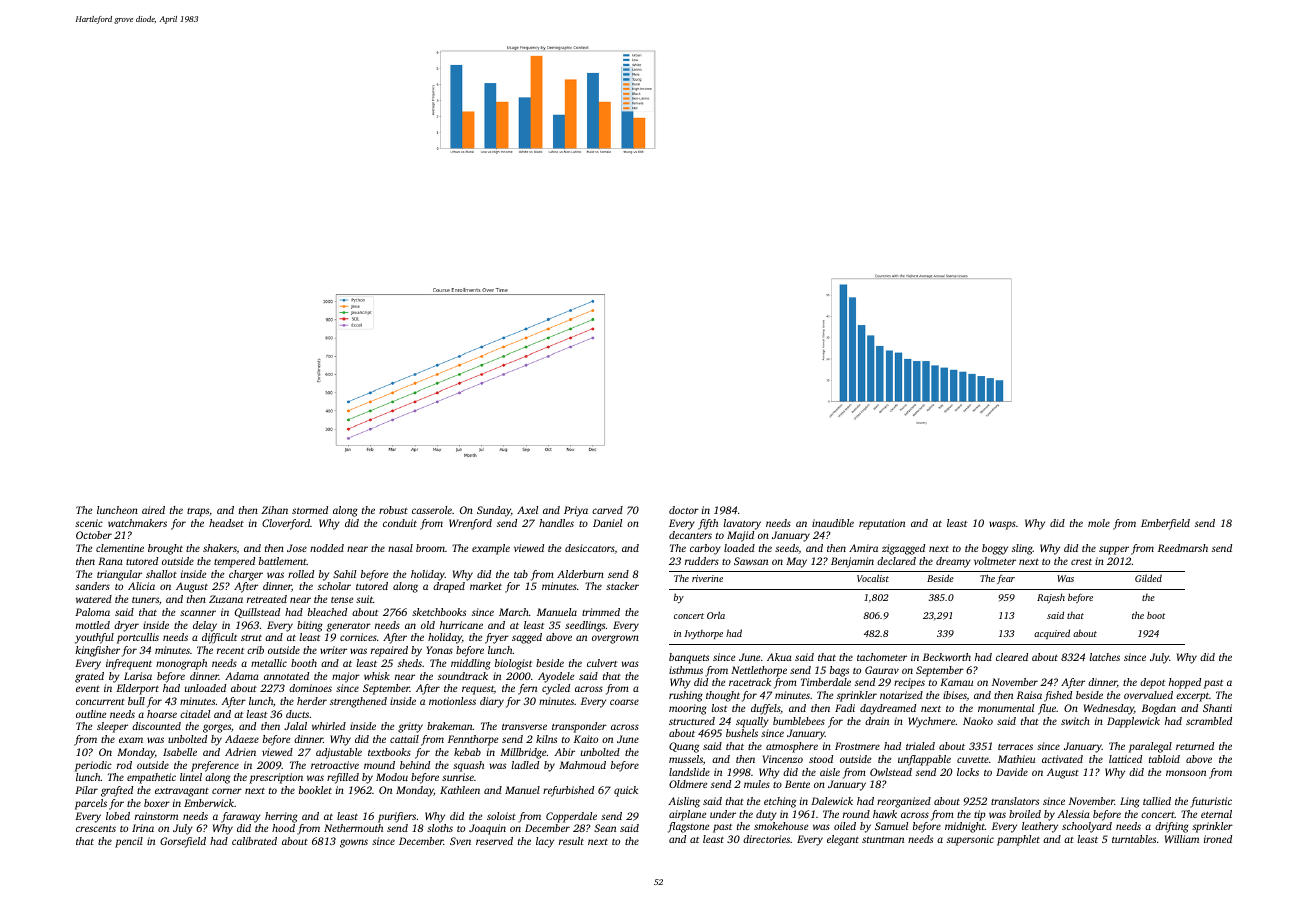 Image resolution: width=1308 pixels, height=924 pixels. I want to click on traps, so click(198, 512).
